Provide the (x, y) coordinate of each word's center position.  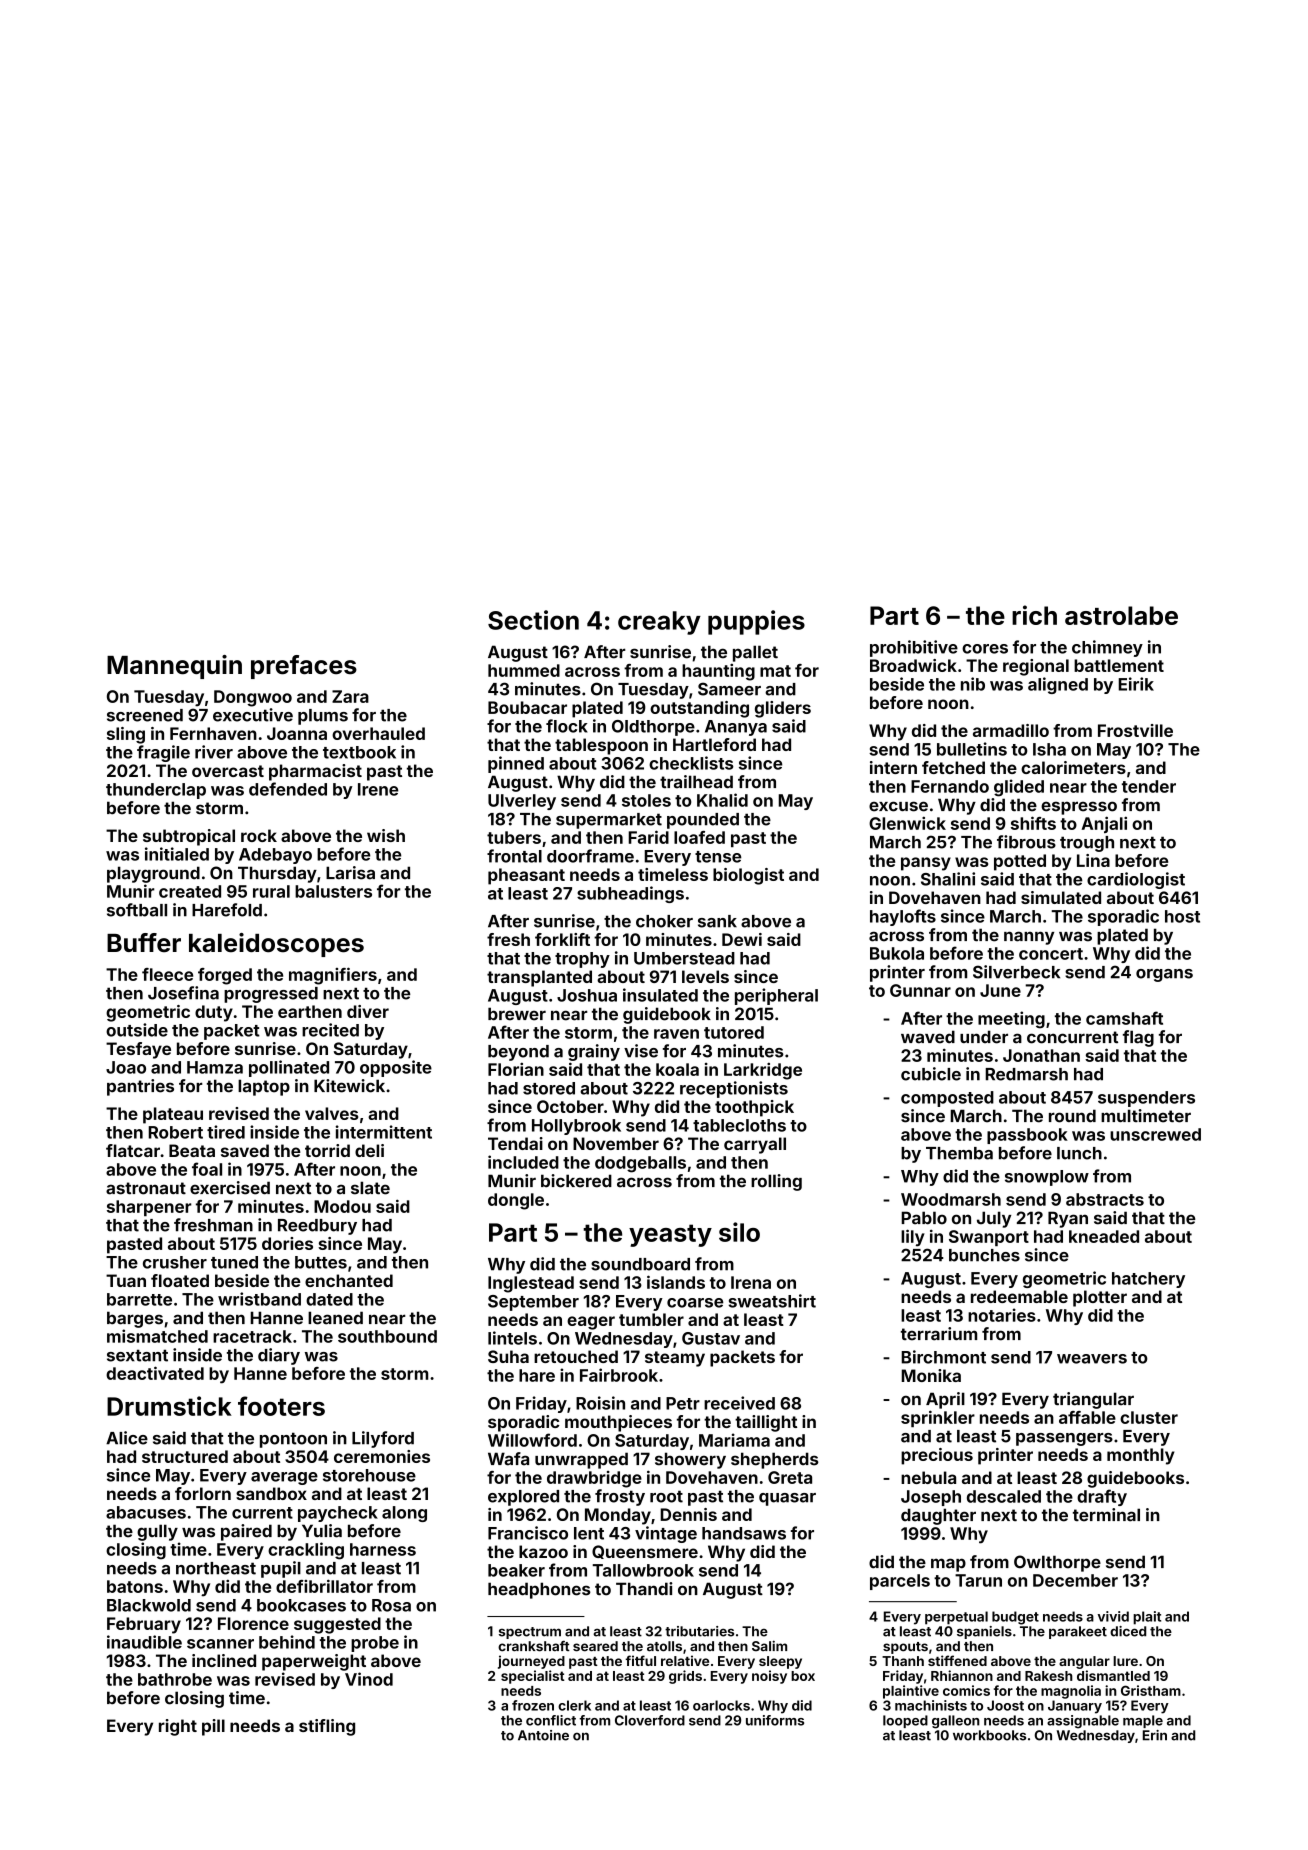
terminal (1106, 1515)
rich (1034, 615)
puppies (756, 622)
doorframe (590, 856)
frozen (533, 1705)
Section (533, 620)
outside (137, 1030)
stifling (327, 1727)
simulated (1061, 897)
